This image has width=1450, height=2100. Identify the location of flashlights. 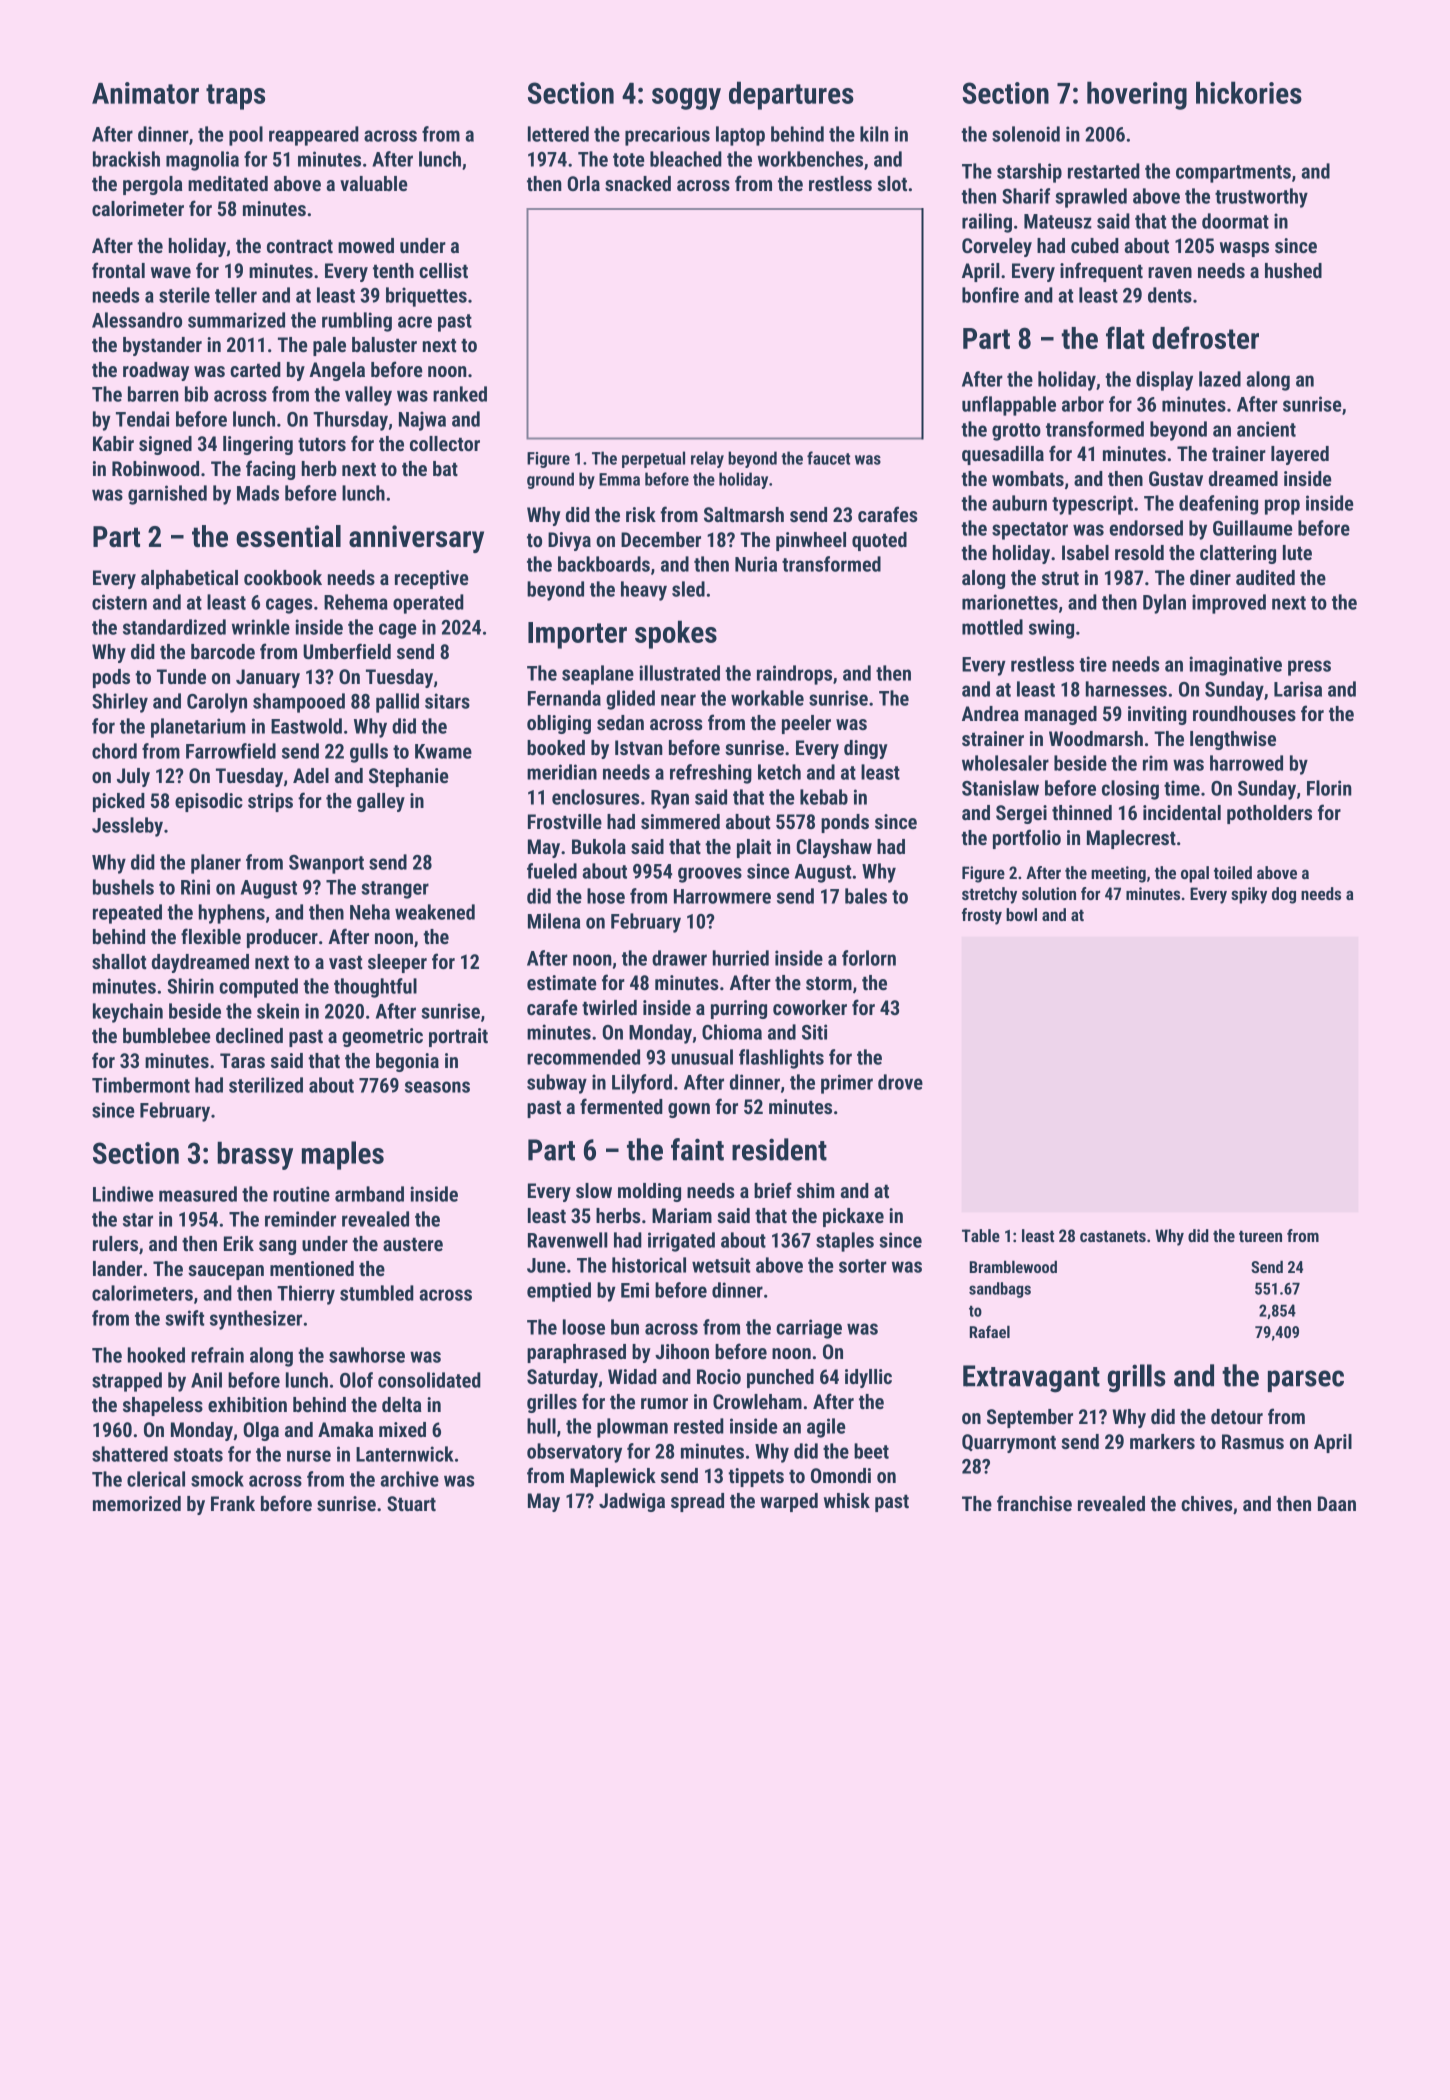
(781, 1059).
